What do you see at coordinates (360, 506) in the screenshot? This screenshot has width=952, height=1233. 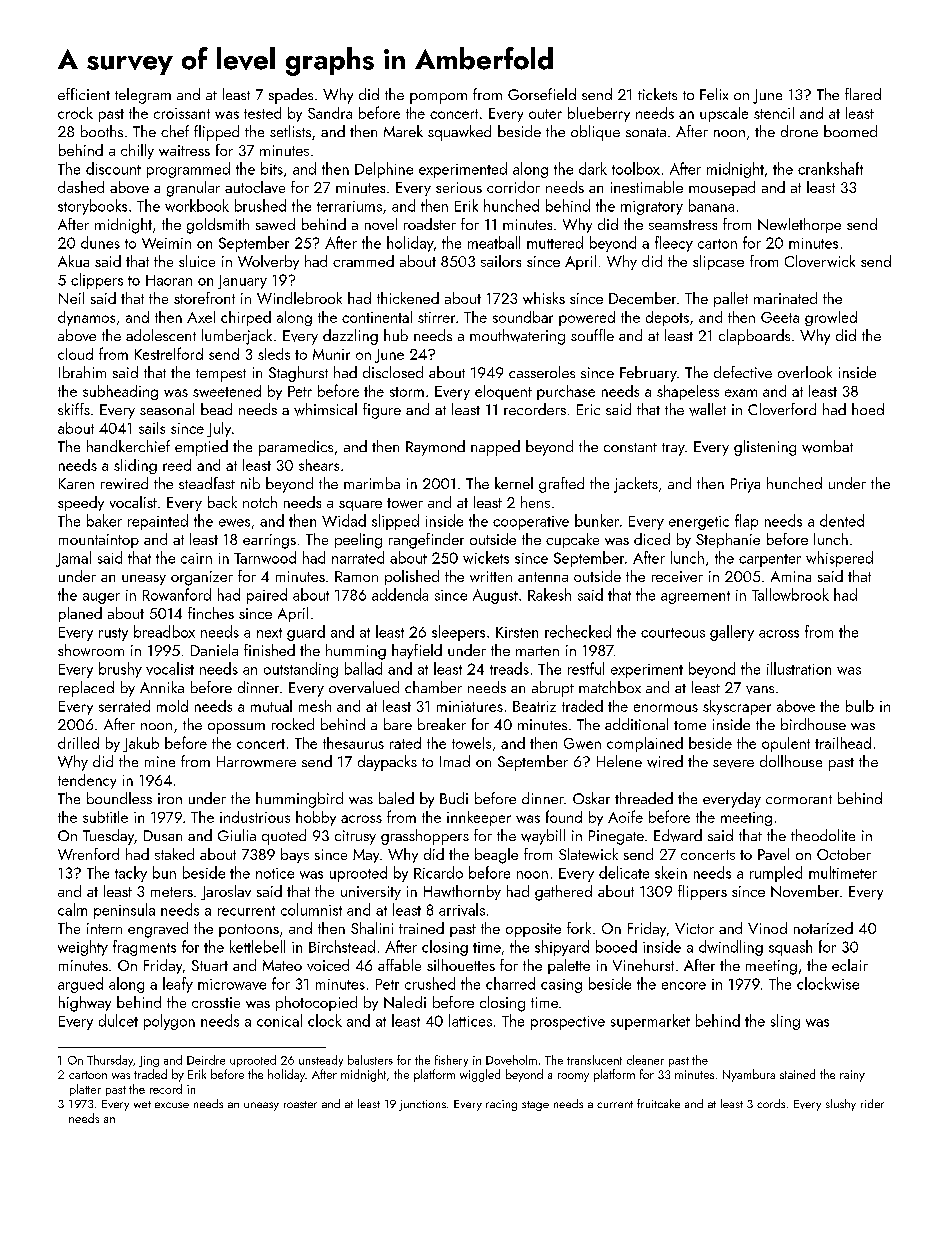 I see `square` at bounding box center [360, 506].
